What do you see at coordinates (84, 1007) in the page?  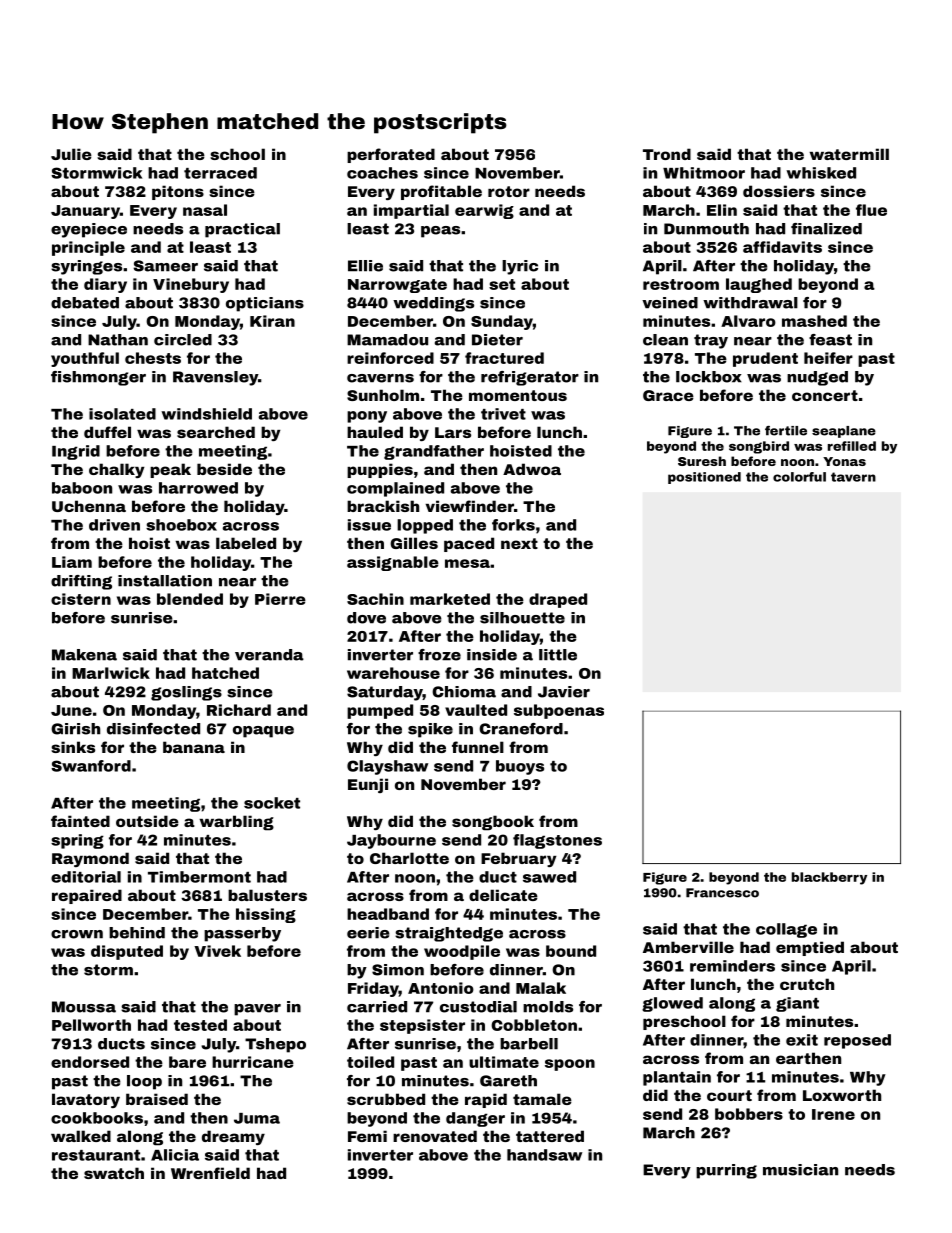 I see `Moussa` at bounding box center [84, 1007].
